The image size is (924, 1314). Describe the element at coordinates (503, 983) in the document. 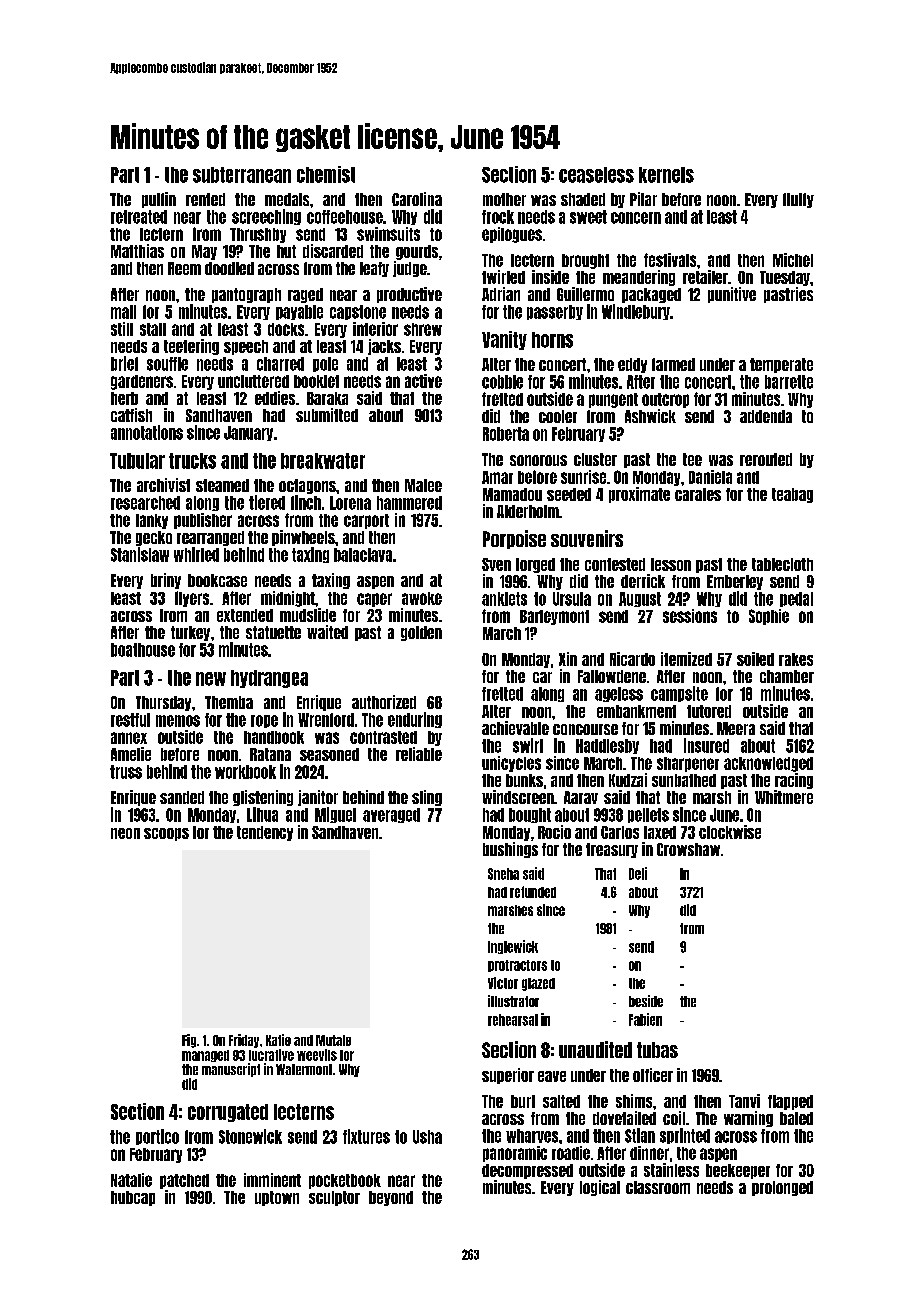

I see `Victor` at that location.
